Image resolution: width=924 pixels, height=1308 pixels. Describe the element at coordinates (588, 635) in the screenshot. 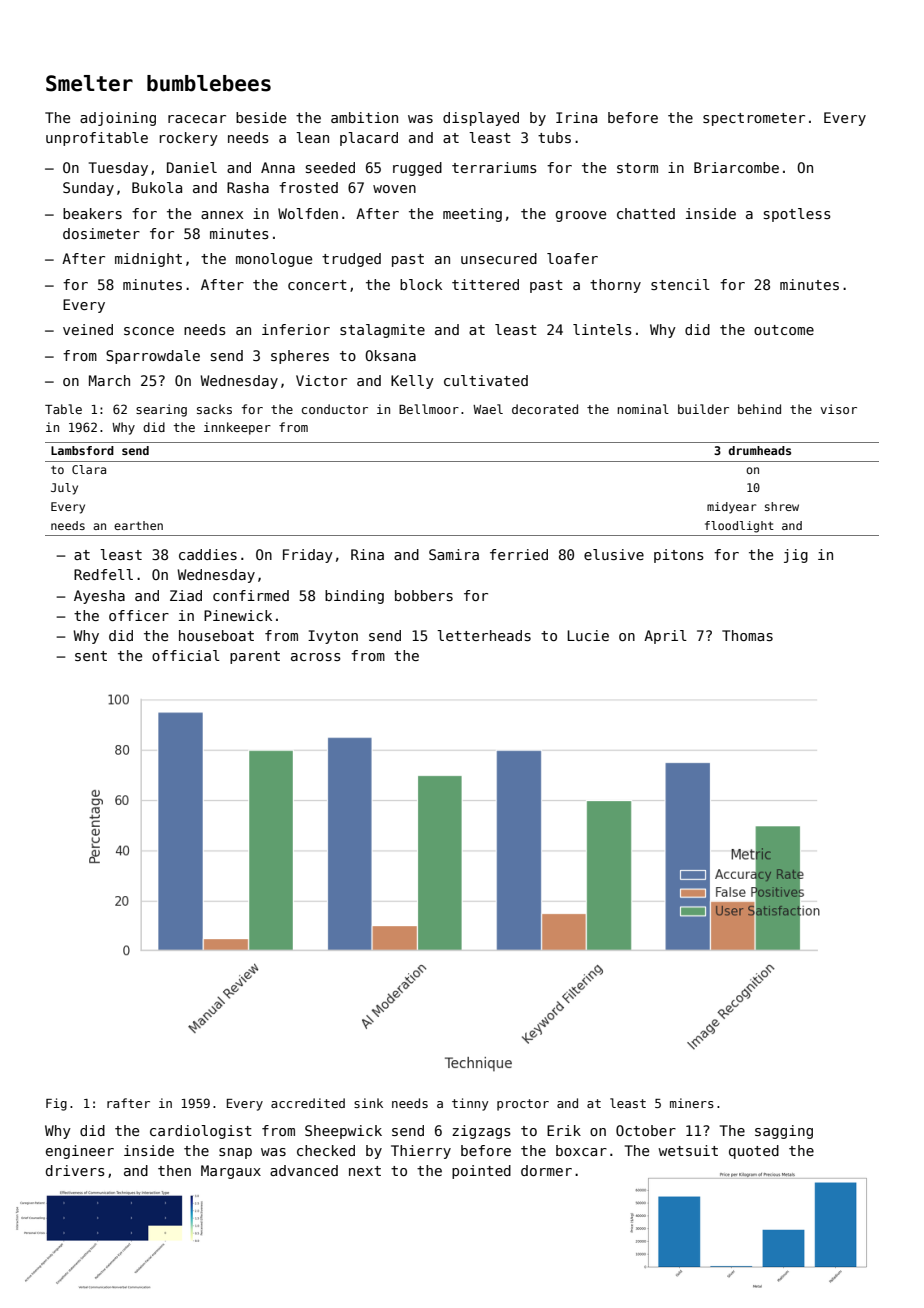

I see `Lucie` at that location.
